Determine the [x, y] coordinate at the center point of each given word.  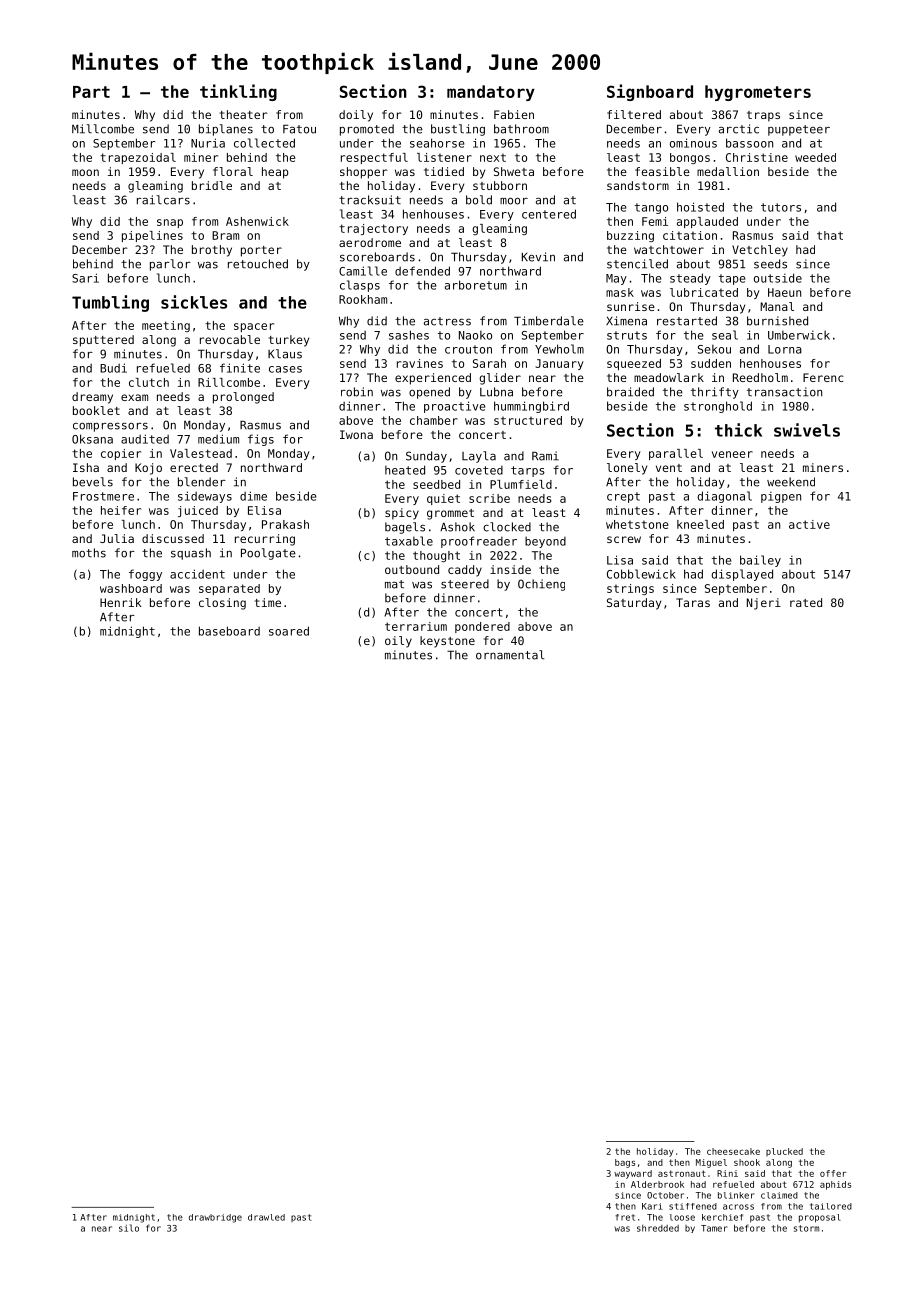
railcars [163, 200]
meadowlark [669, 377]
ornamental [510, 655]
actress [447, 321]
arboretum [476, 285]
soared [289, 631]
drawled [266, 1217]
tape [732, 279]
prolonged [243, 398]
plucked [784, 1152]
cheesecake [733, 1151]
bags [625, 1163]
